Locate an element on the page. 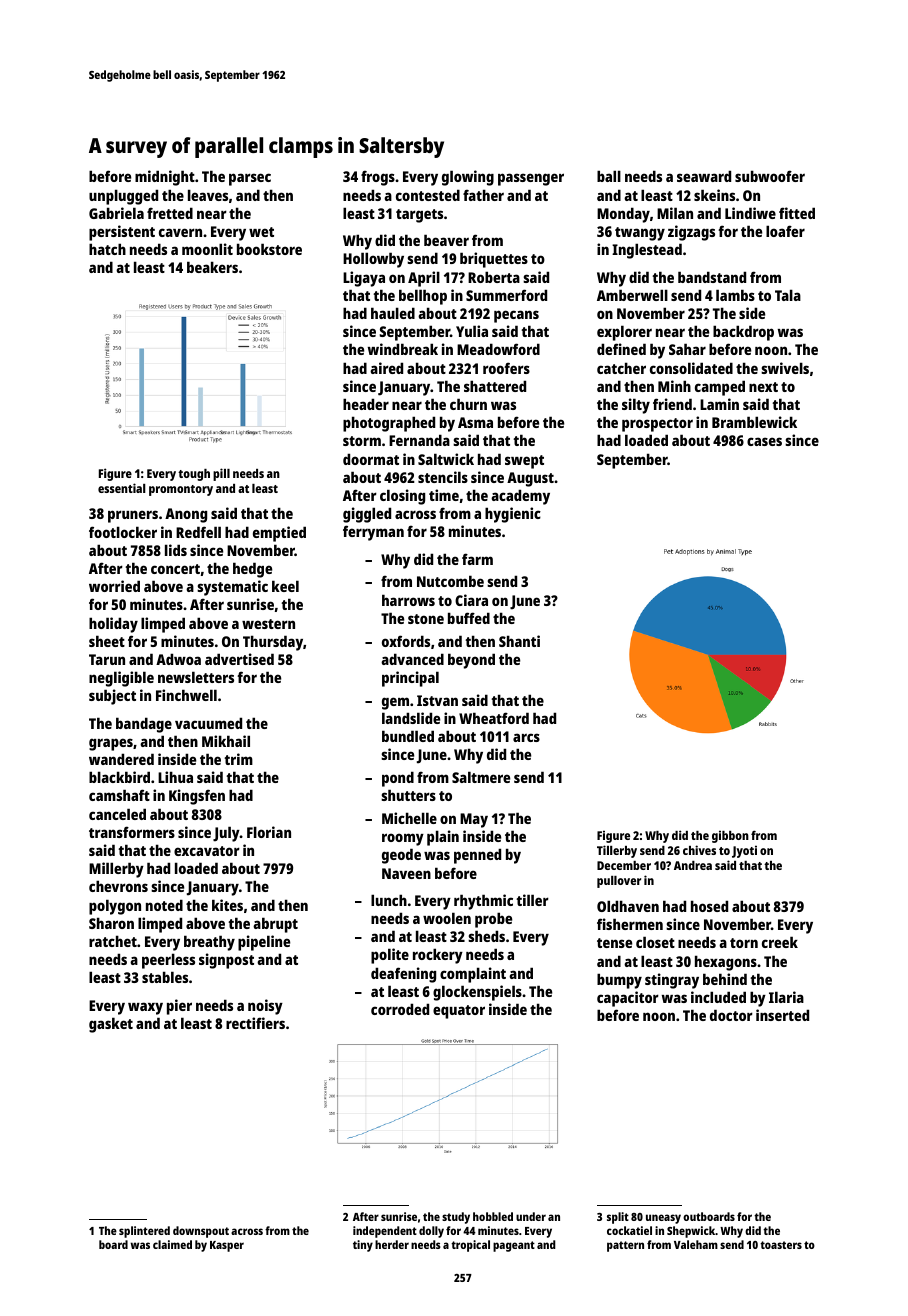 The height and width of the page is (1316, 908). equator is located at coordinates (459, 1012).
